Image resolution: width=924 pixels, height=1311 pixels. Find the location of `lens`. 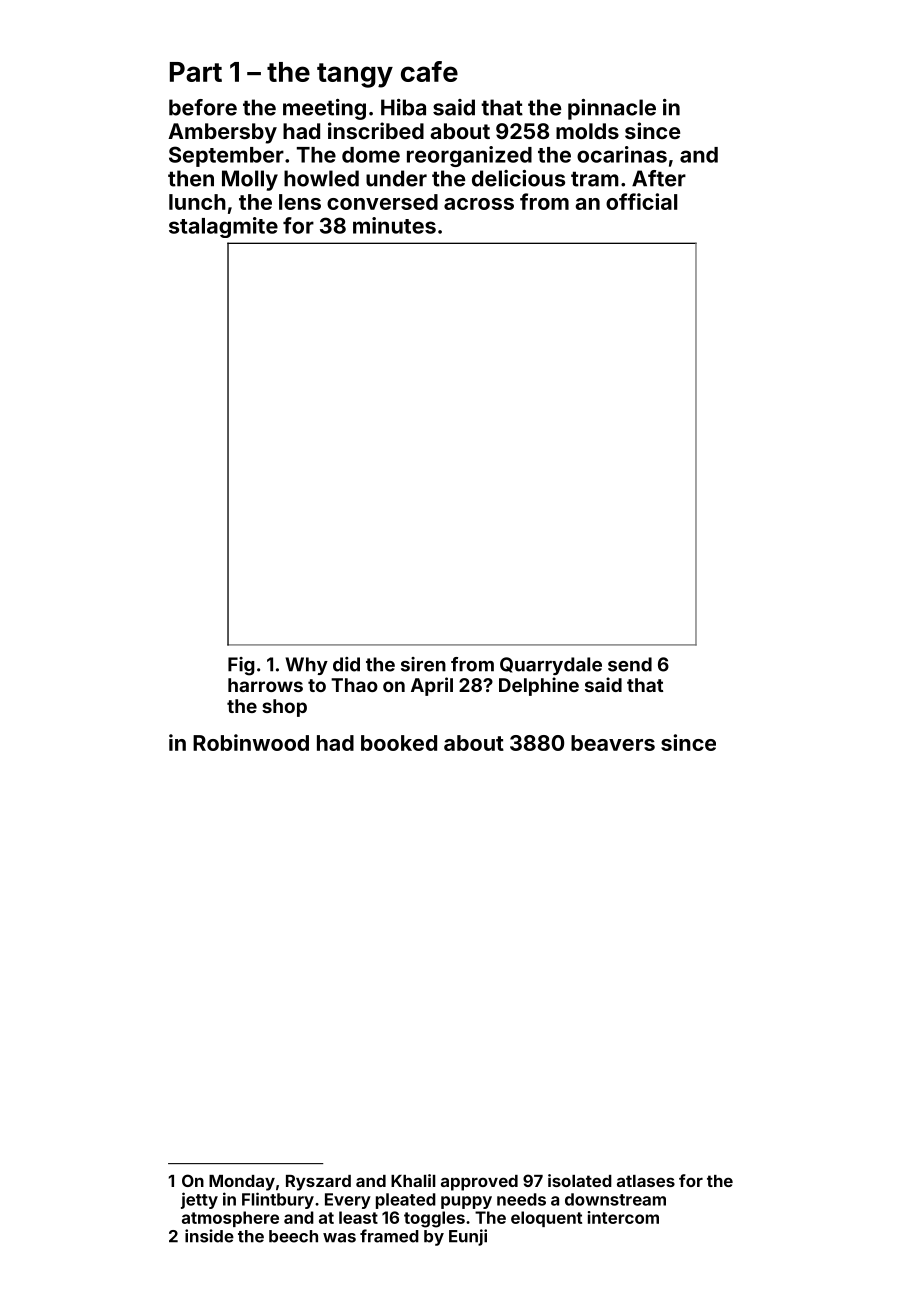

lens is located at coordinates (300, 202).
